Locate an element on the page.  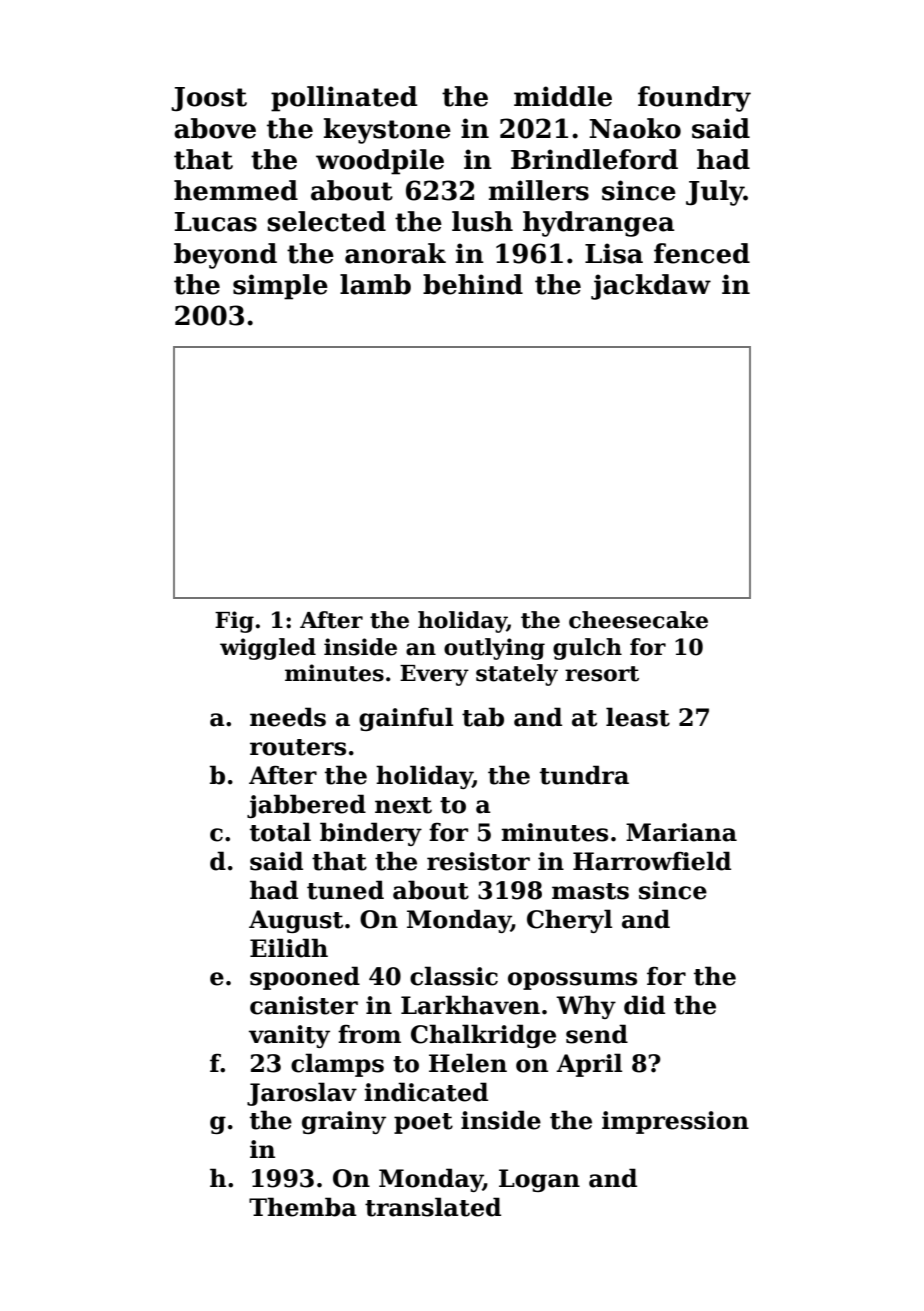
translated is located at coordinates (433, 1207).
